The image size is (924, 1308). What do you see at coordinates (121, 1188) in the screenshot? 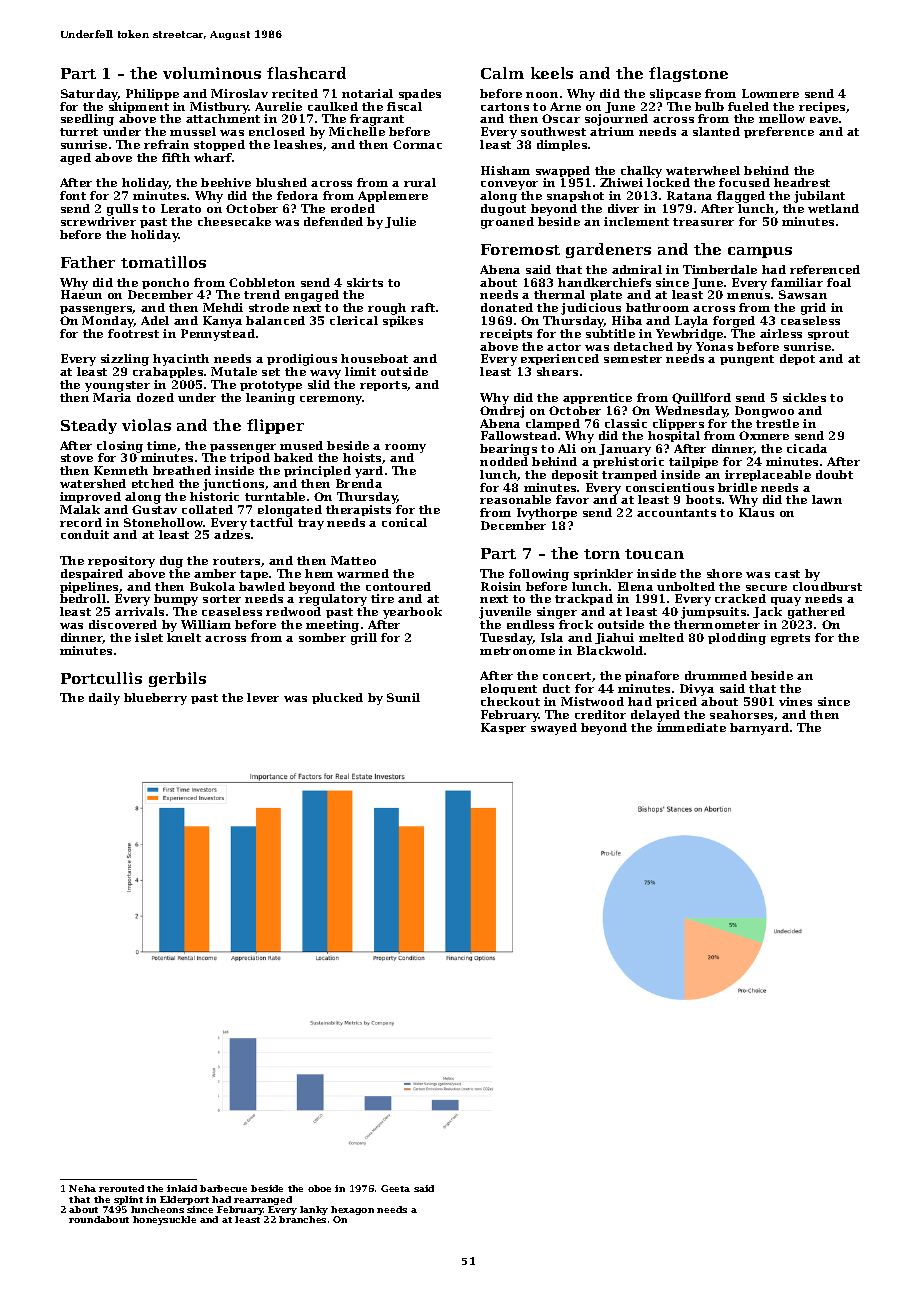
I see `rerouted` at bounding box center [121, 1188].
